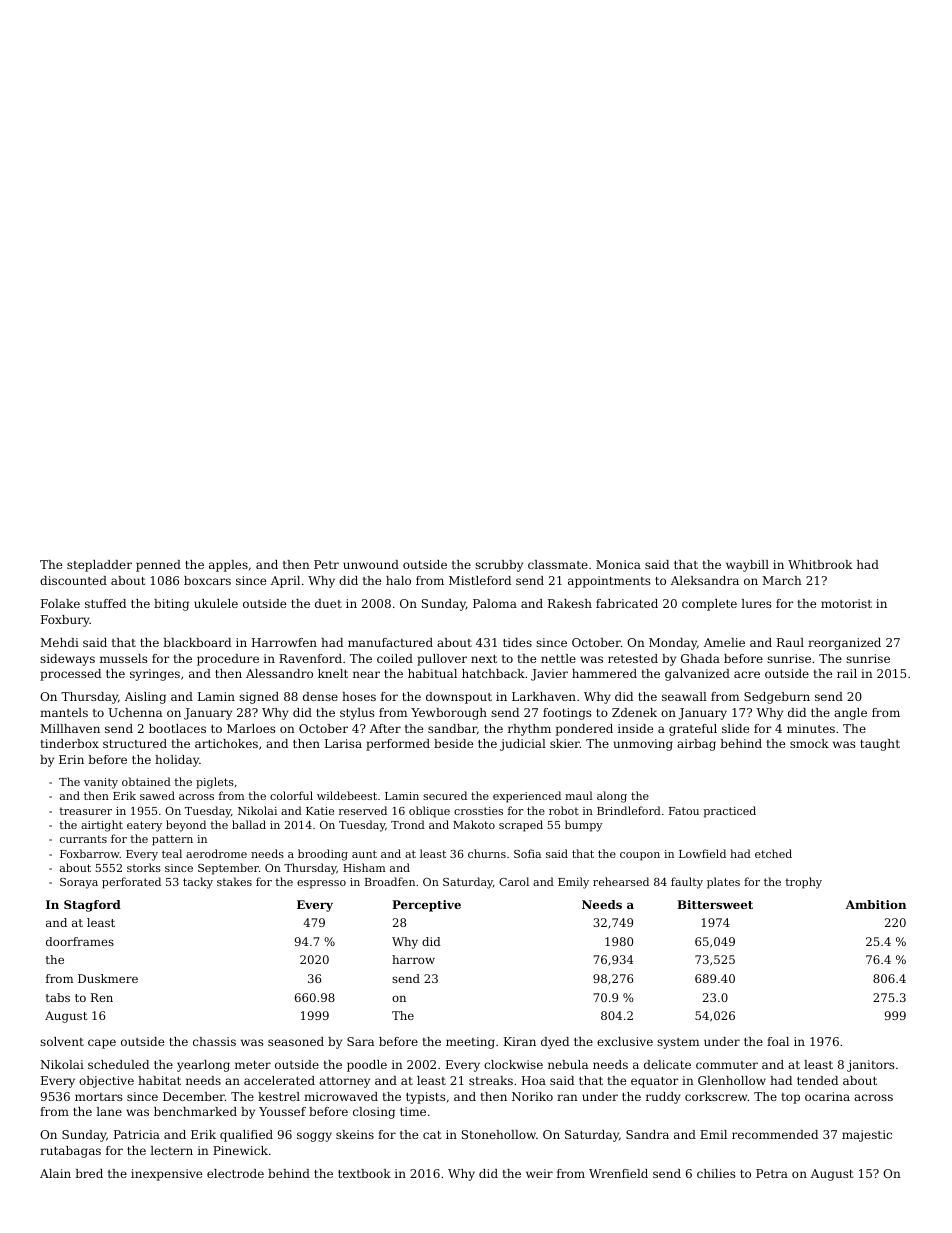 The width and height of the document is (952, 1233). Describe the element at coordinates (558, 564) in the document. I see `classmate` at that location.
